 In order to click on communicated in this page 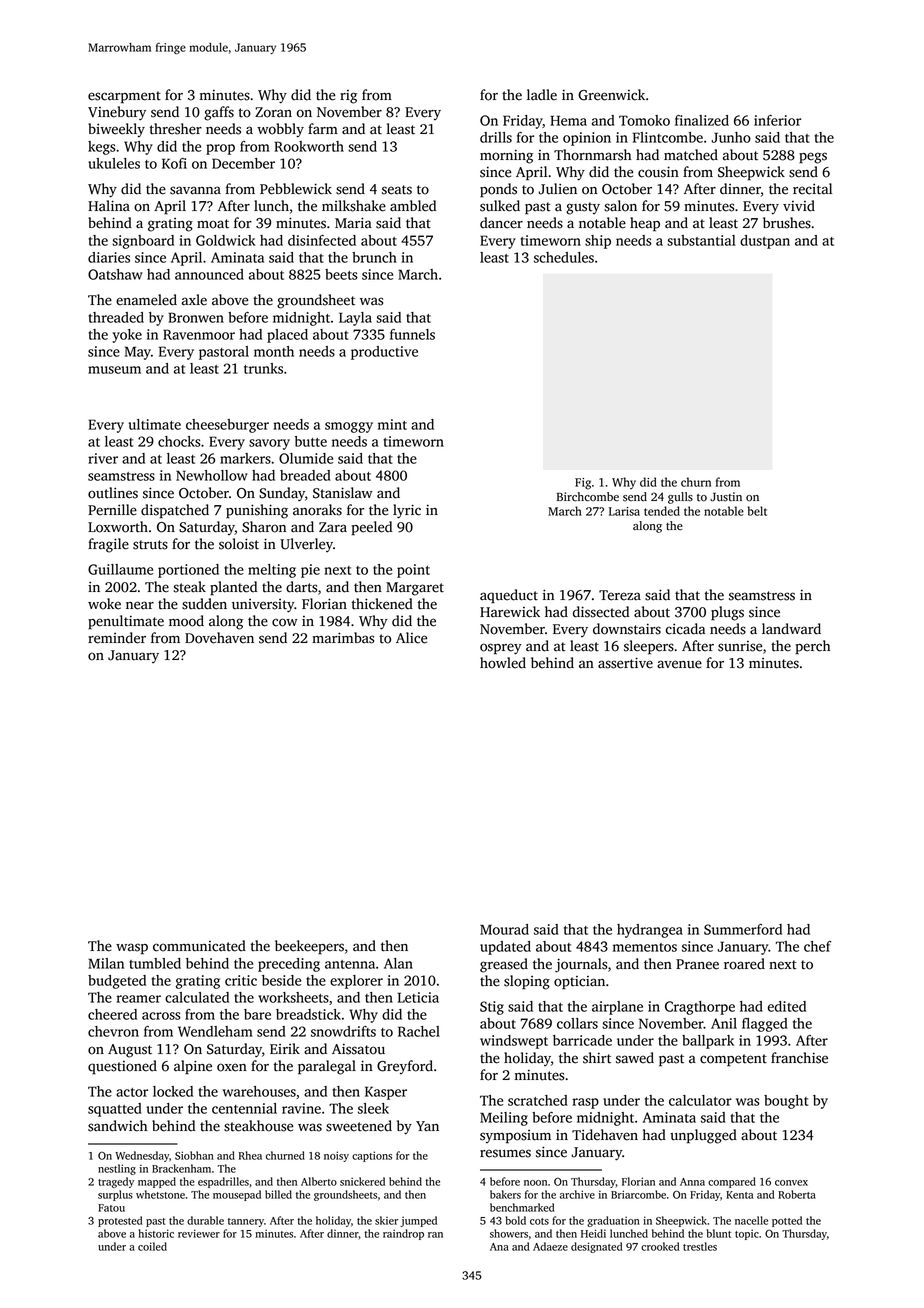, I will do `click(199, 946)`.
